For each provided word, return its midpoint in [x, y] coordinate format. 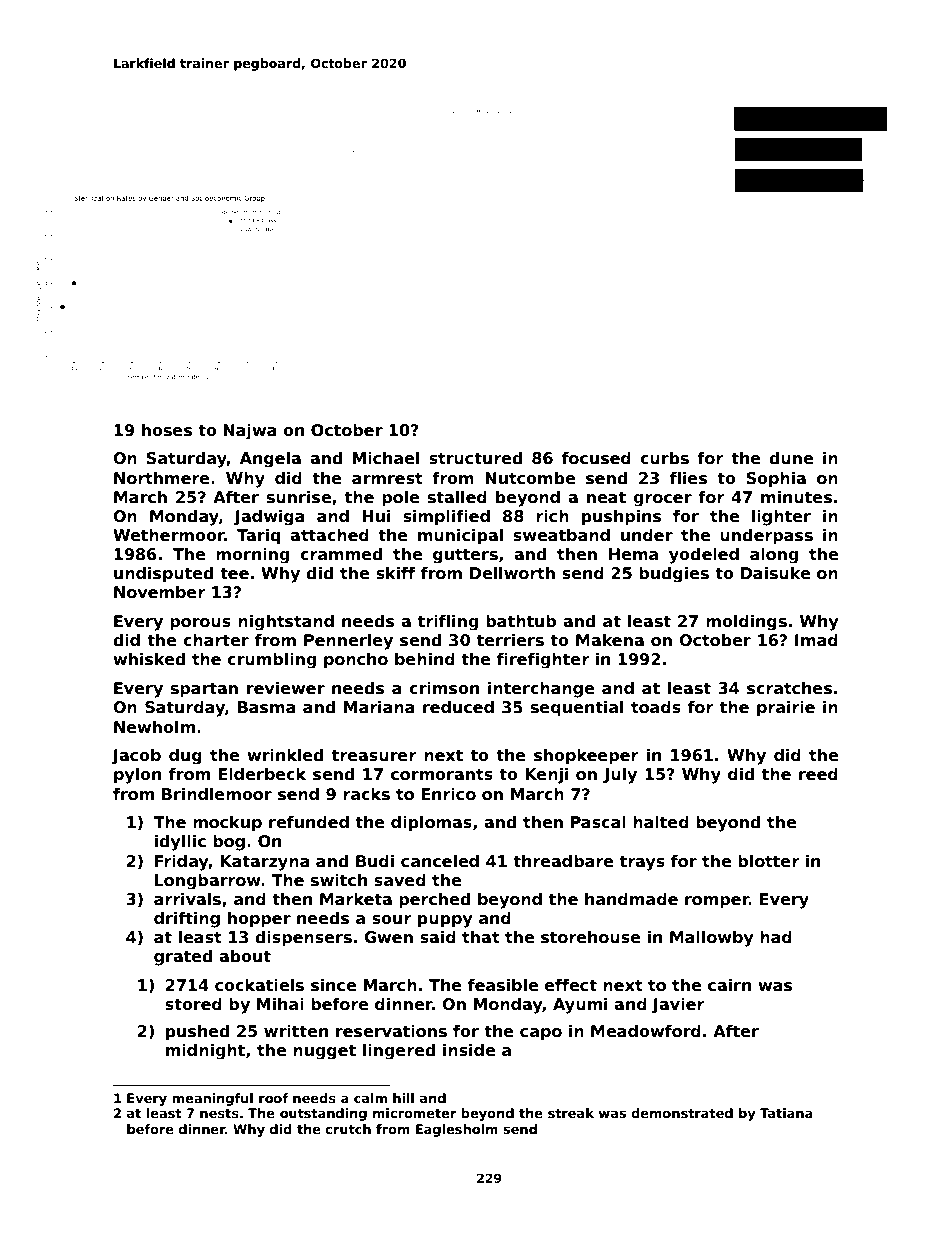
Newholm [154, 727]
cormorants [442, 775]
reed [818, 774]
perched [434, 900]
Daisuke [775, 573]
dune [791, 458]
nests [219, 1113]
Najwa [250, 432]
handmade [631, 899]
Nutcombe [530, 478]
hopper [259, 919]
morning [252, 556]
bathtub [521, 621]
